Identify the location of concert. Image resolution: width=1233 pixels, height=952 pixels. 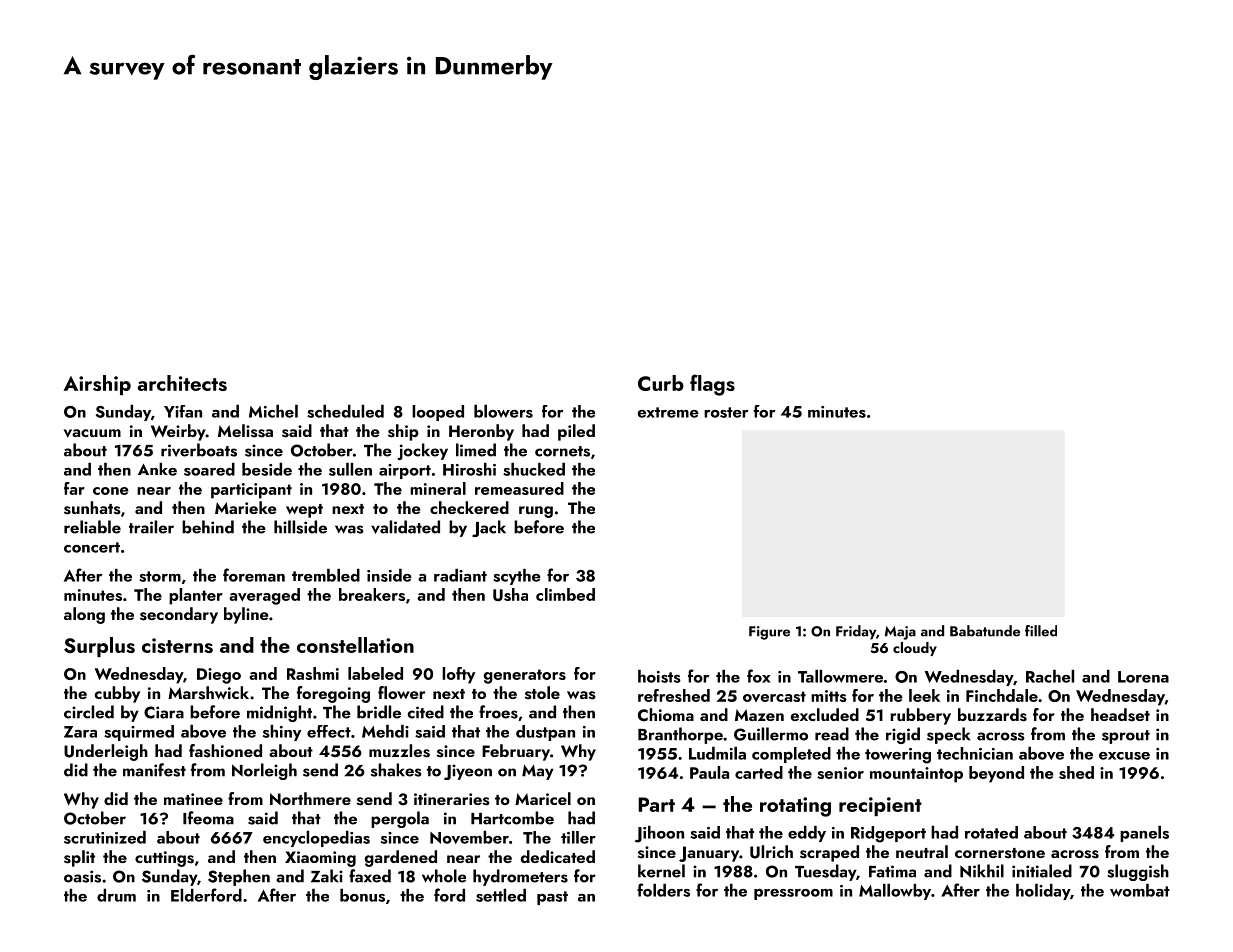
(92, 547).
